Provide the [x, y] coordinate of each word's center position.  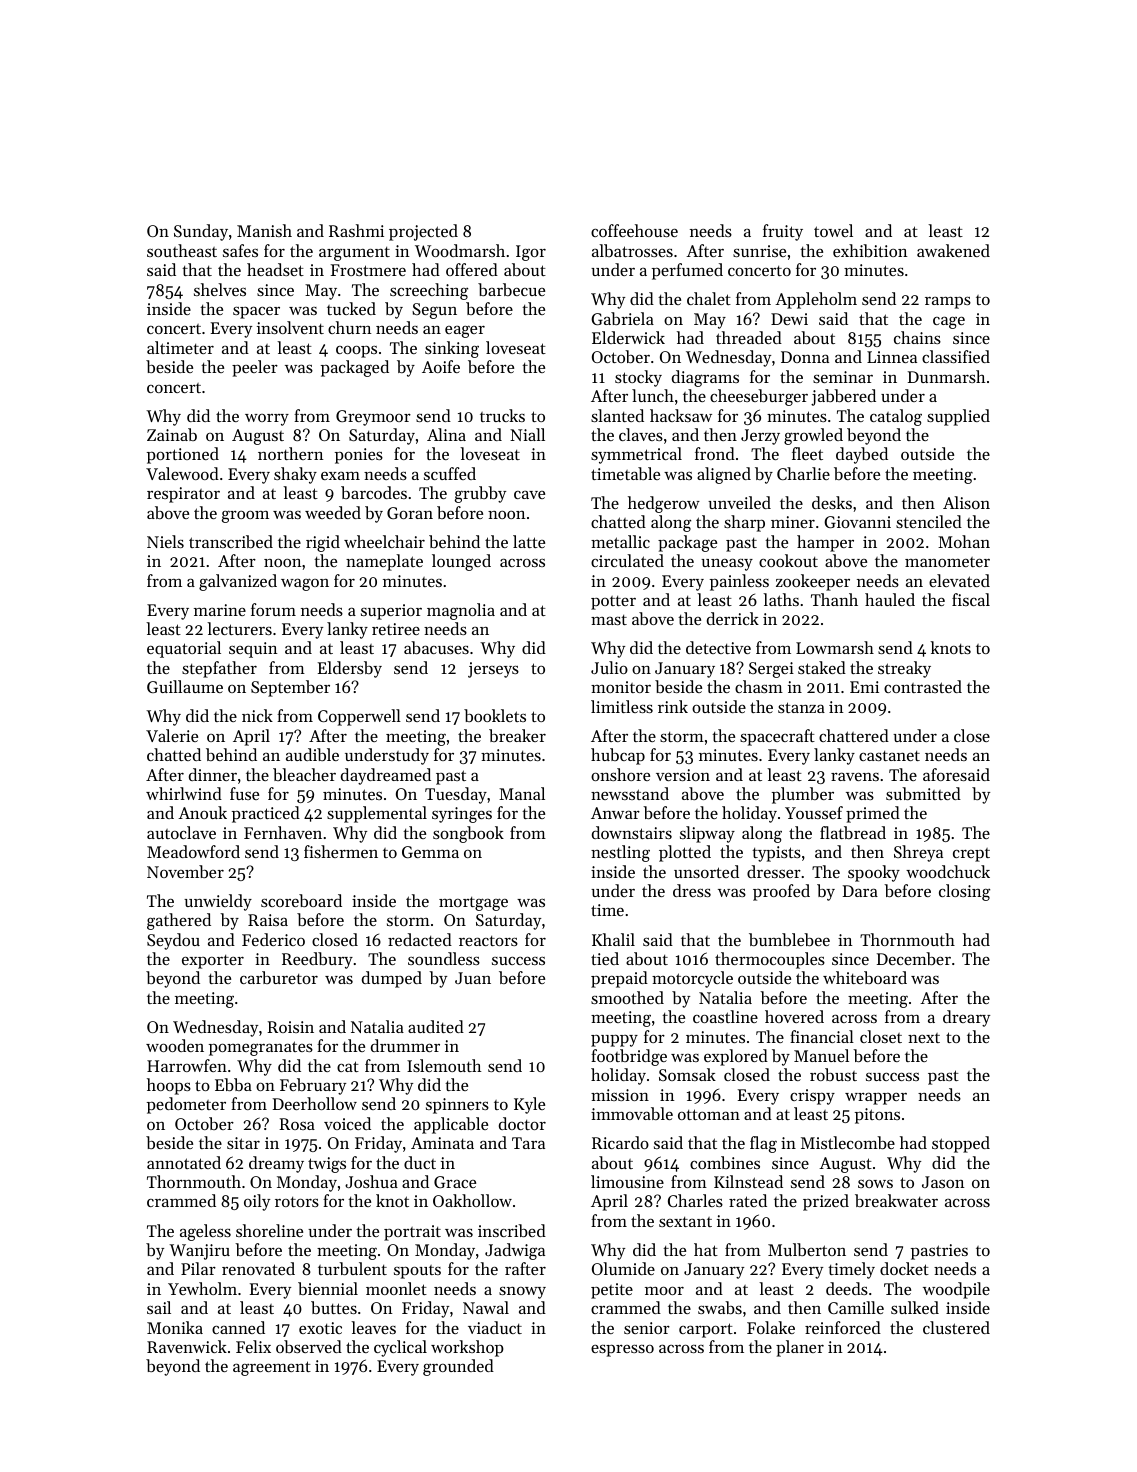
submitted [923, 793]
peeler [255, 368]
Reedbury [317, 960]
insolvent [290, 327]
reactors [488, 941]
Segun [434, 311]
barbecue [511, 289]
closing [964, 892]
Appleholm [816, 300]
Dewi [789, 319]
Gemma [430, 852]
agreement [272, 1368]
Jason [943, 1182]
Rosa [297, 1124]
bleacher [304, 774]
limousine [627, 1181]
